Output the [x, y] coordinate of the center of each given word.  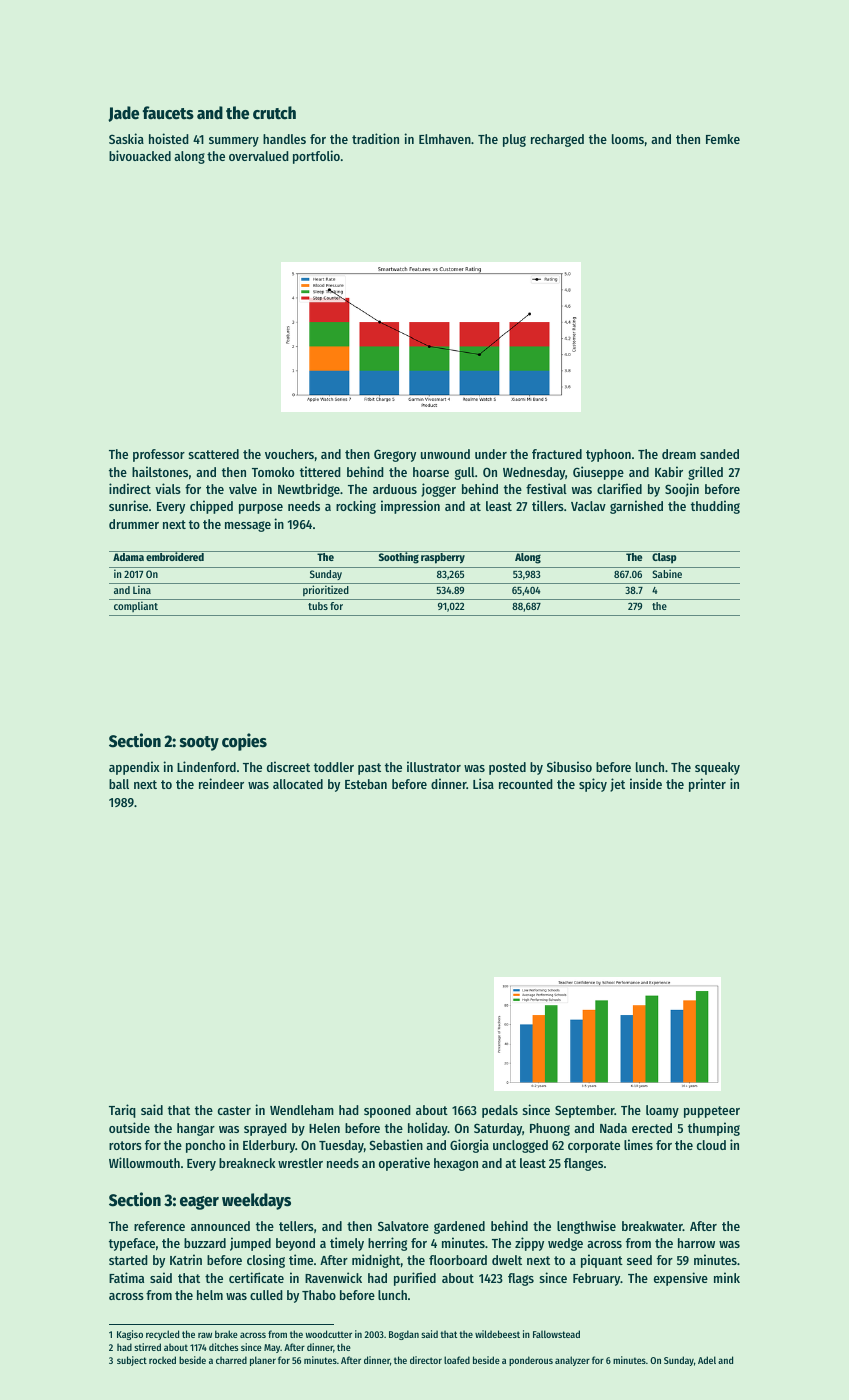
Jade [123, 114]
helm [210, 1295]
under [491, 454]
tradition [375, 138]
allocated [298, 784]
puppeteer [712, 1112]
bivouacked [140, 155]
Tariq [122, 1111]
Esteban [366, 784]
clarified [619, 488]
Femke [723, 139]
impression [410, 507]
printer [707, 785]
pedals [500, 1111]
